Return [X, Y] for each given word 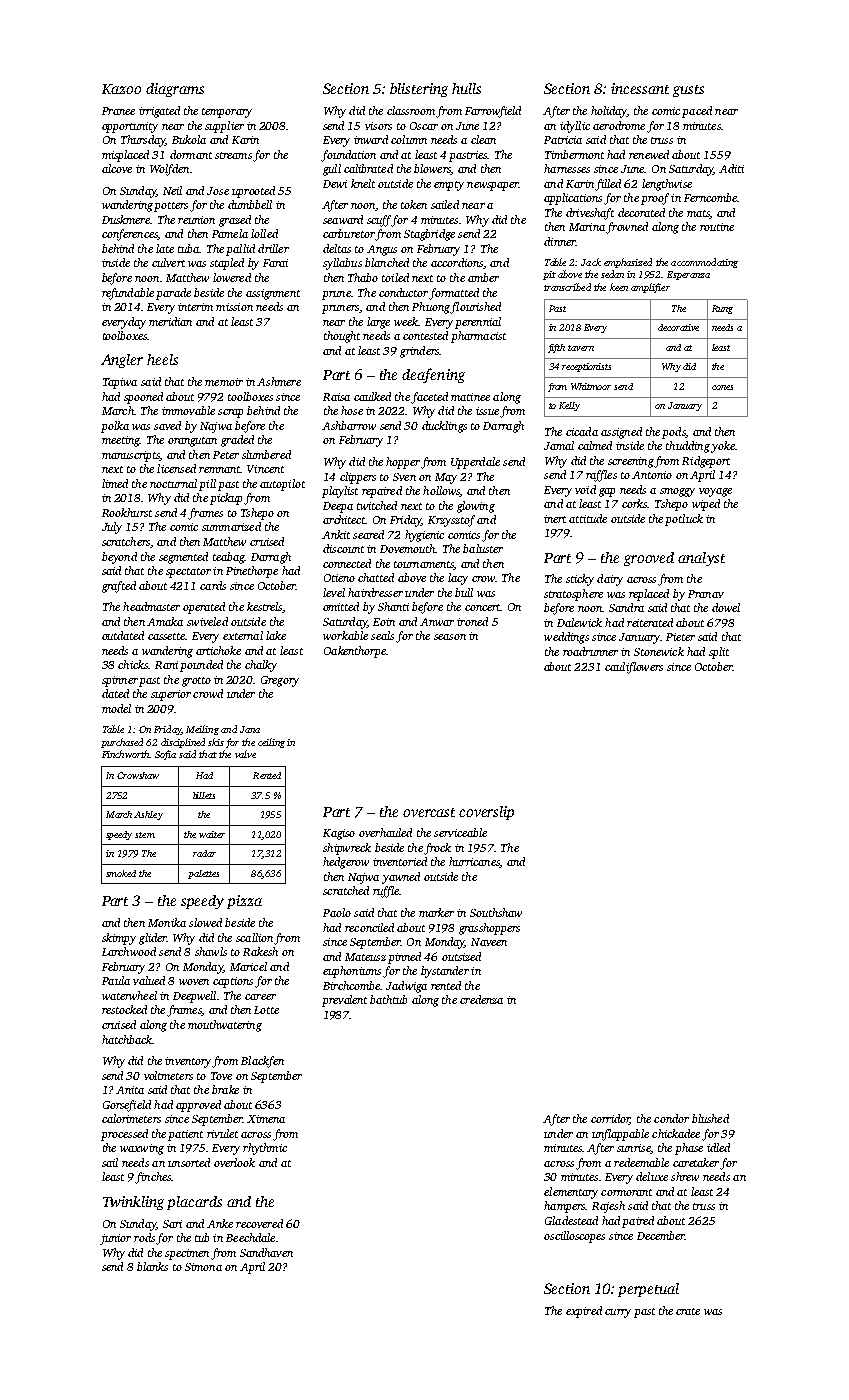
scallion [254, 937]
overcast [429, 812]
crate [688, 1311]
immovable [188, 410]
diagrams [175, 90]
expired [584, 1312]
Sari [172, 1224]
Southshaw [496, 912]
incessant [640, 88]
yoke [723, 447]
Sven [404, 477]
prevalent [344, 1001]
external [243, 635]
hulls [466, 88]
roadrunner [590, 651]
